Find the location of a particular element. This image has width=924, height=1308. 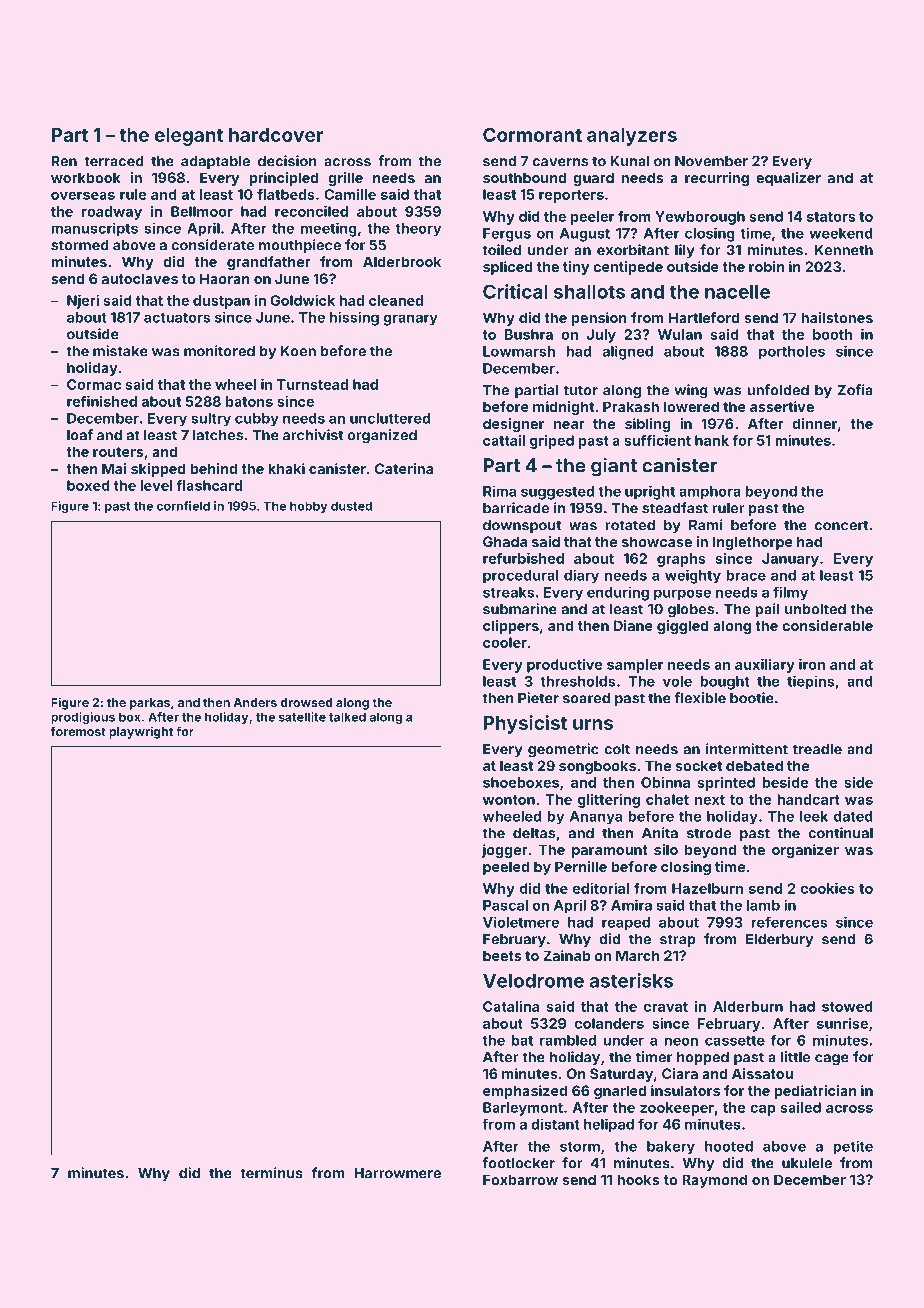

parkas is located at coordinates (150, 704).
